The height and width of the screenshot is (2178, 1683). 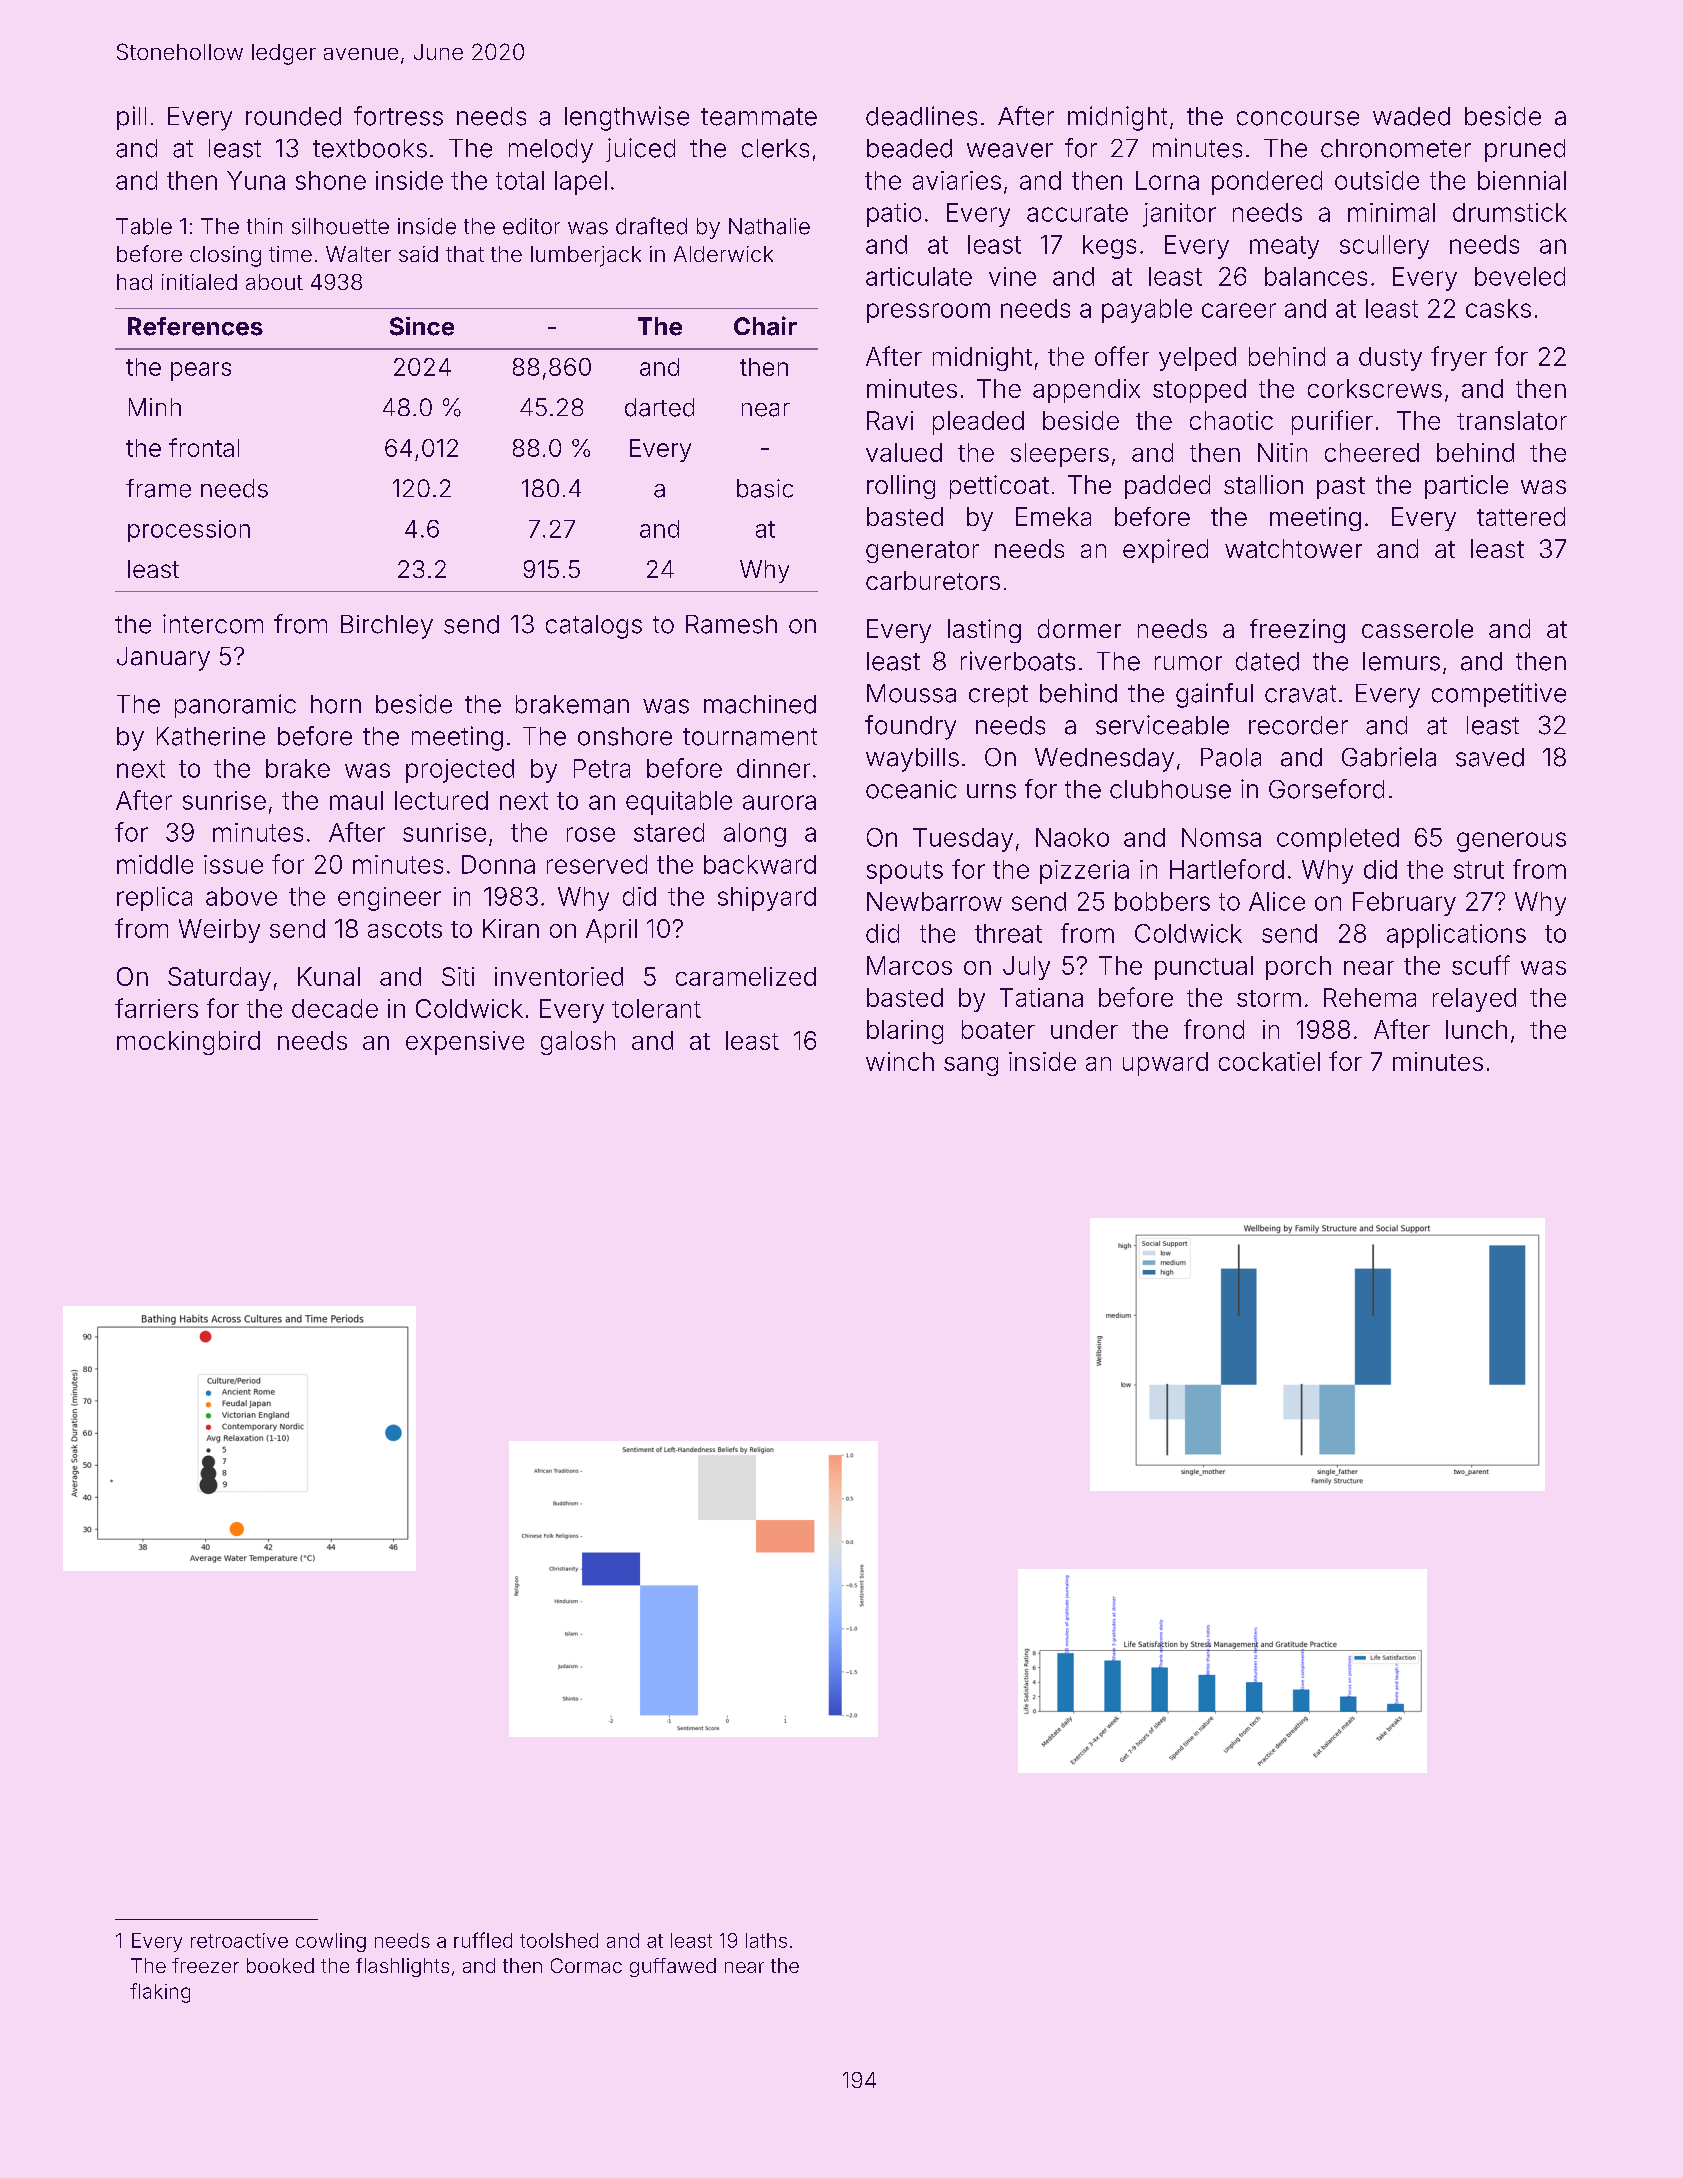 I want to click on sang, so click(x=971, y=1066).
